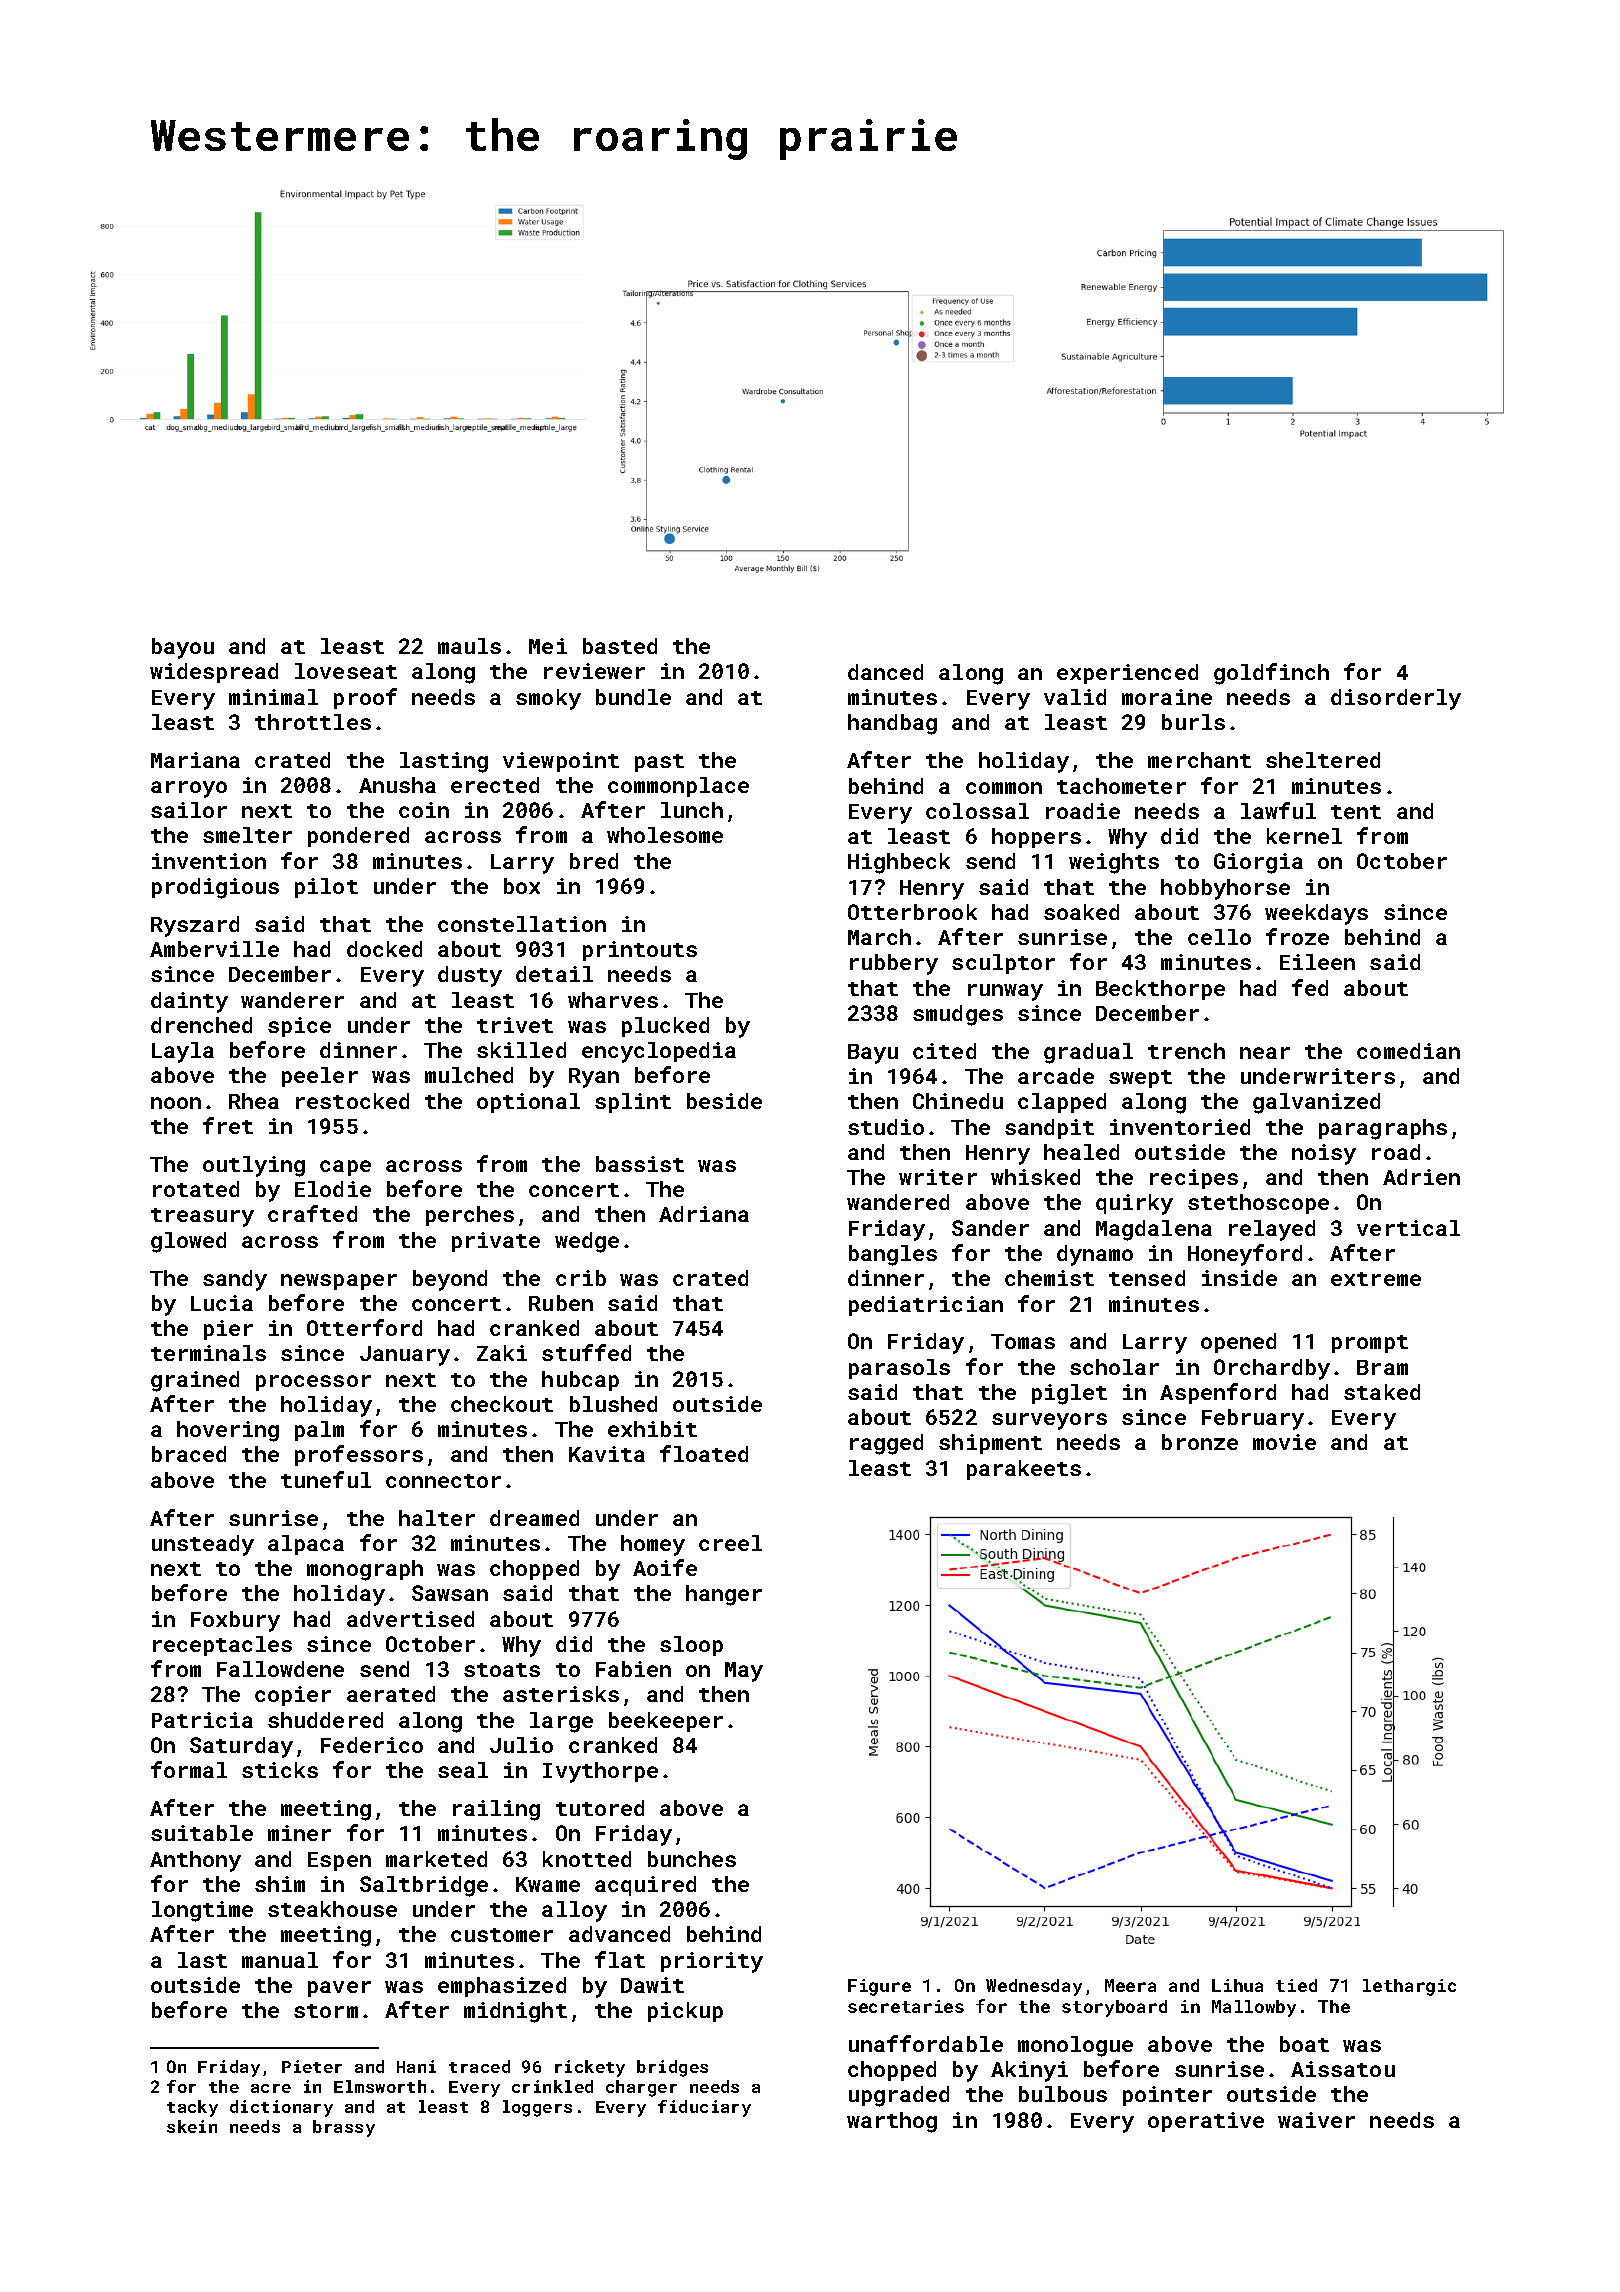  Describe the element at coordinates (1035, 1177) in the screenshot. I see `whisked` at that location.
